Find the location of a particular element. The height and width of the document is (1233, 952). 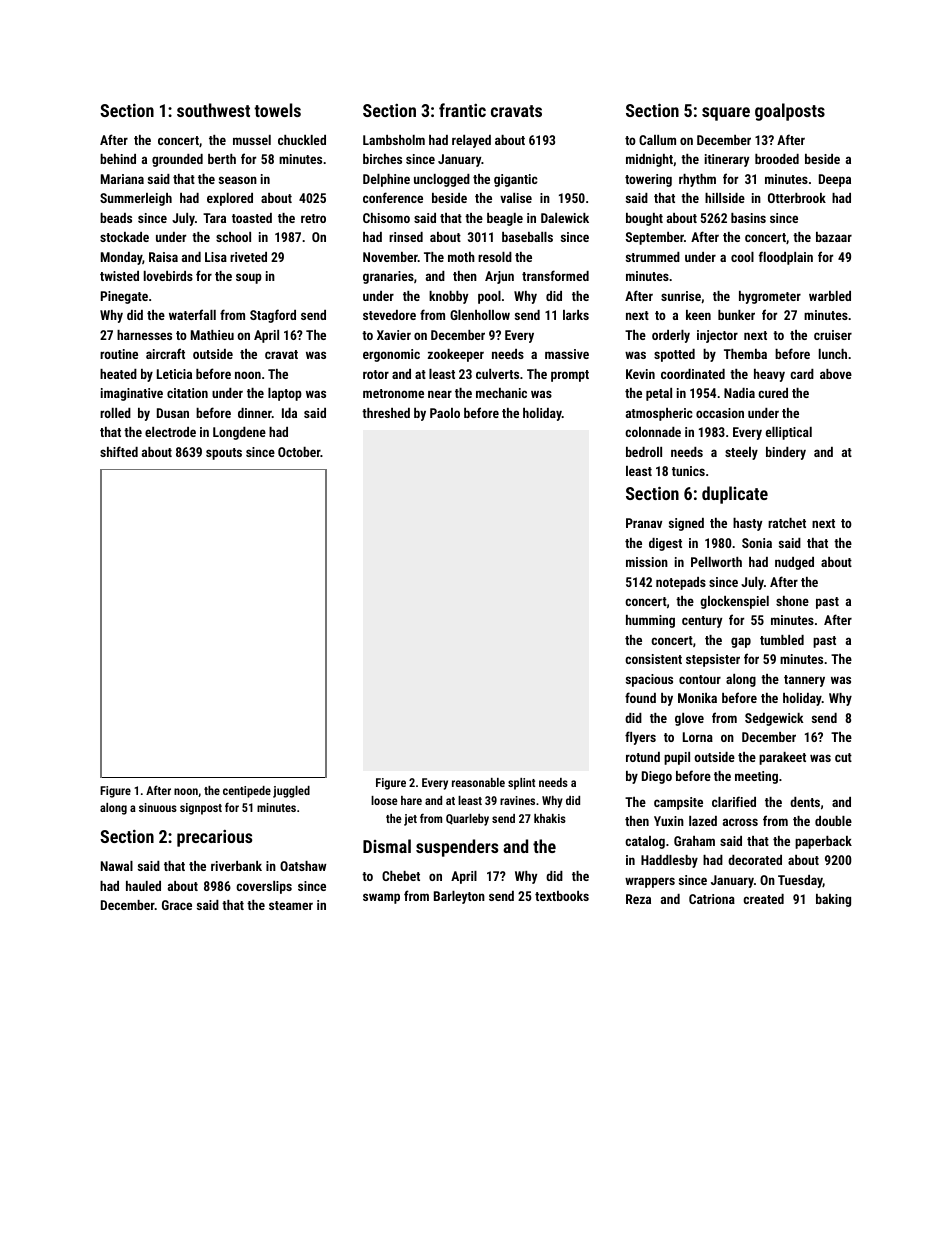

September is located at coordinates (655, 238).
